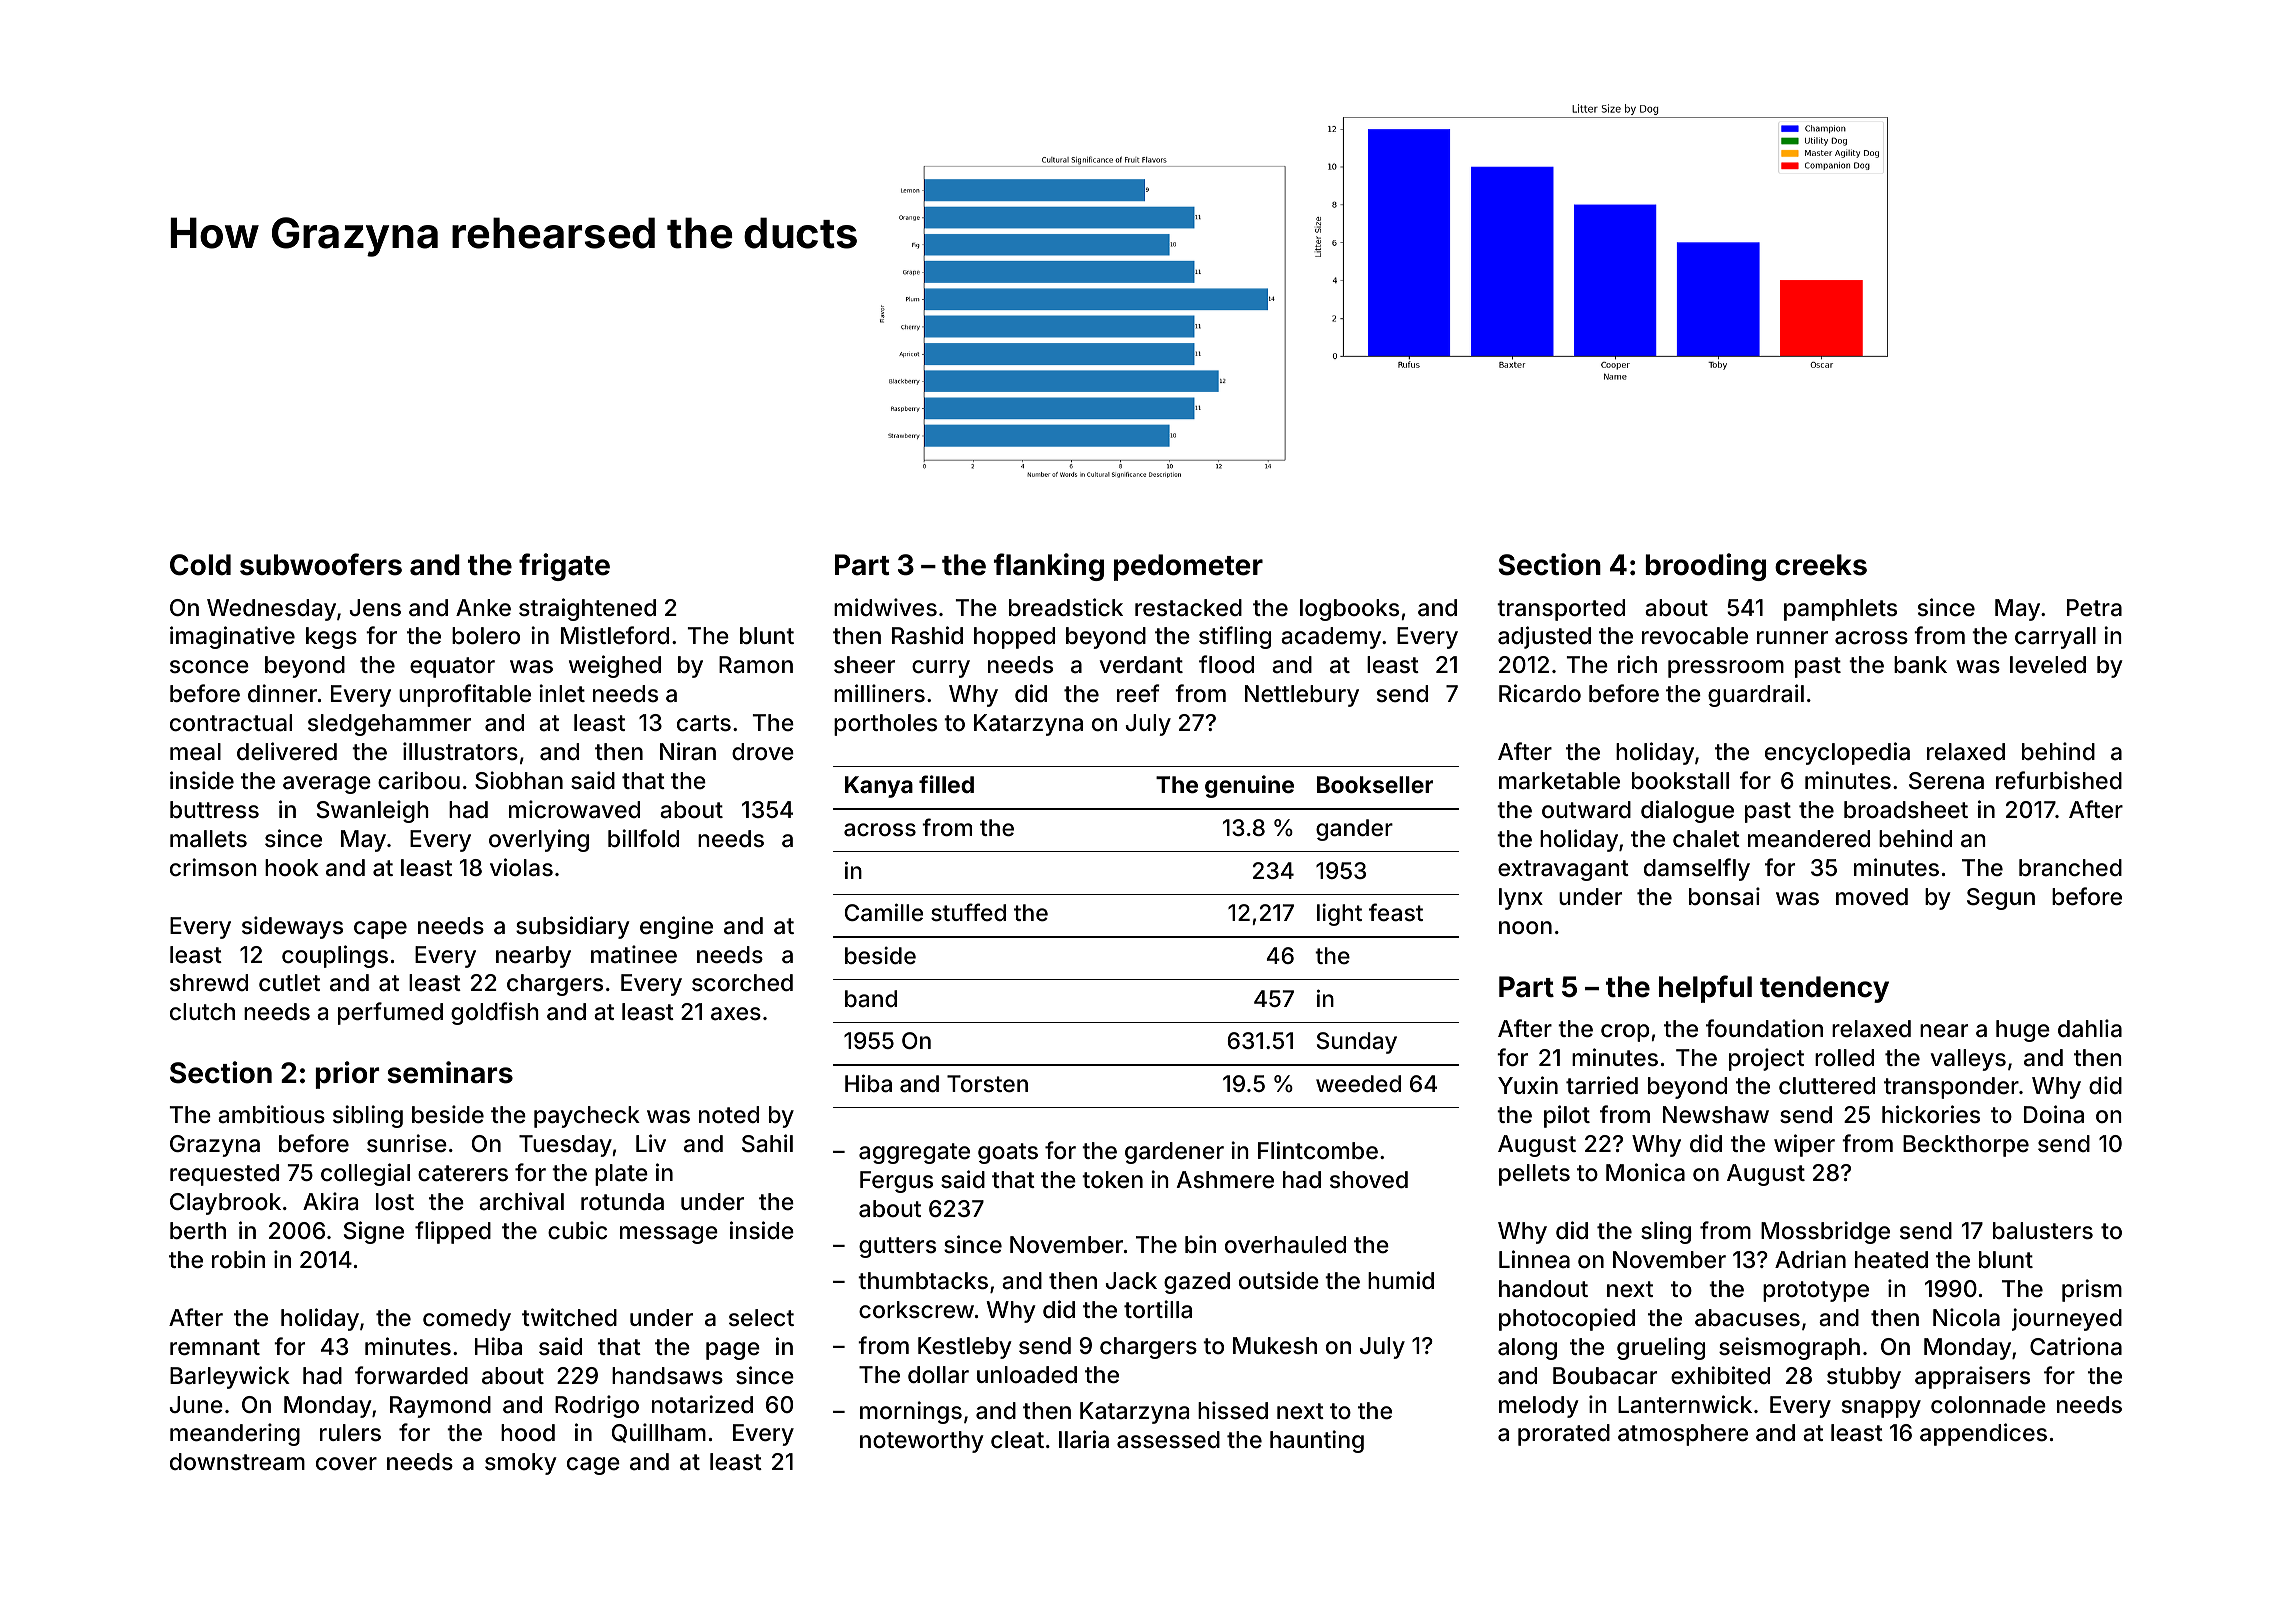 The image size is (2292, 1620). What do you see at coordinates (1625, 1033) in the image?
I see `crop` at bounding box center [1625, 1033].
